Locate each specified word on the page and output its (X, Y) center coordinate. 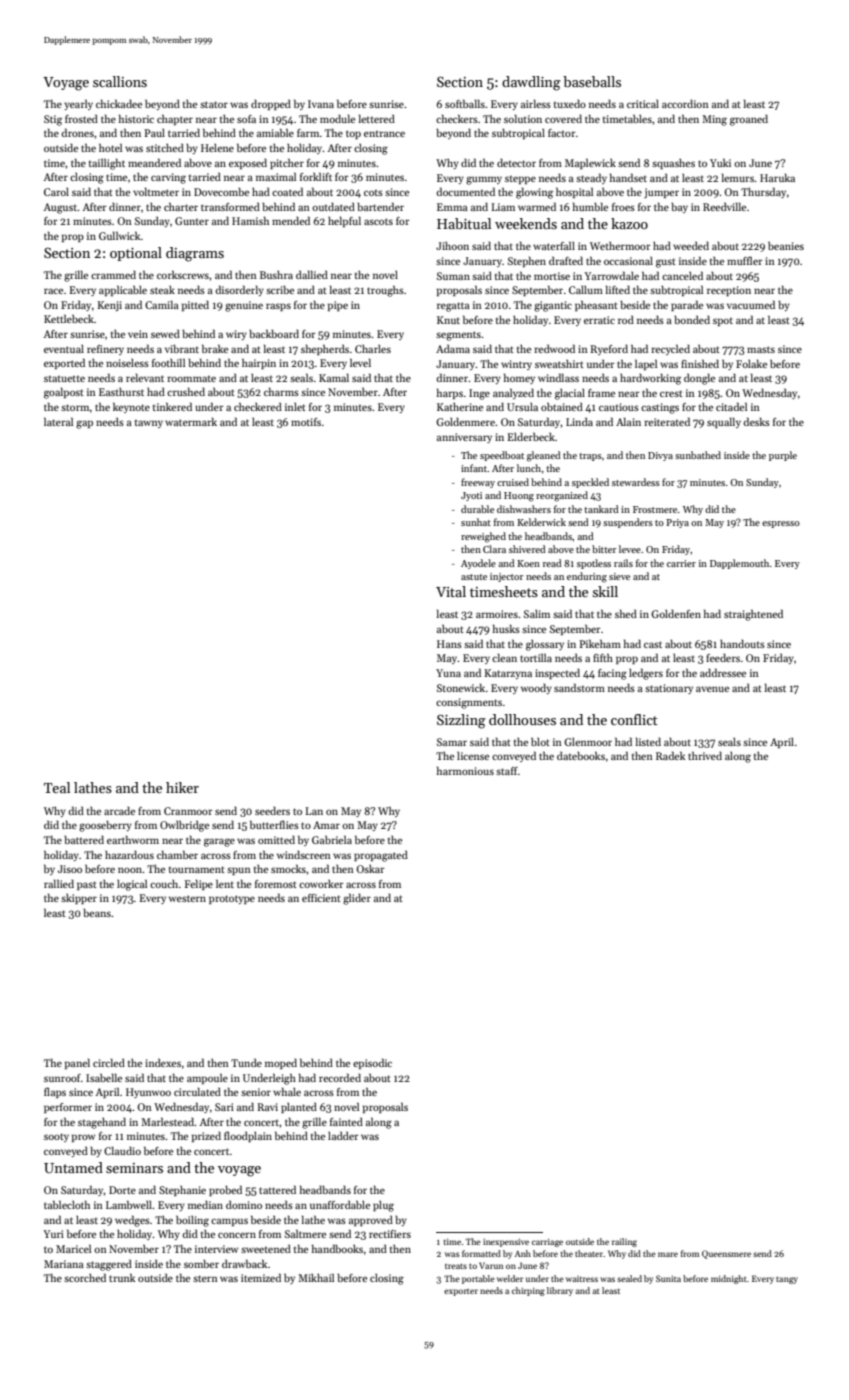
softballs (465, 103)
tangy (787, 1280)
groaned (749, 120)
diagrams (195, 254)
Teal (57, 787)
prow (83, 1138)
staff (507, 771)
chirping (528, 1291)
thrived (705, 755)
